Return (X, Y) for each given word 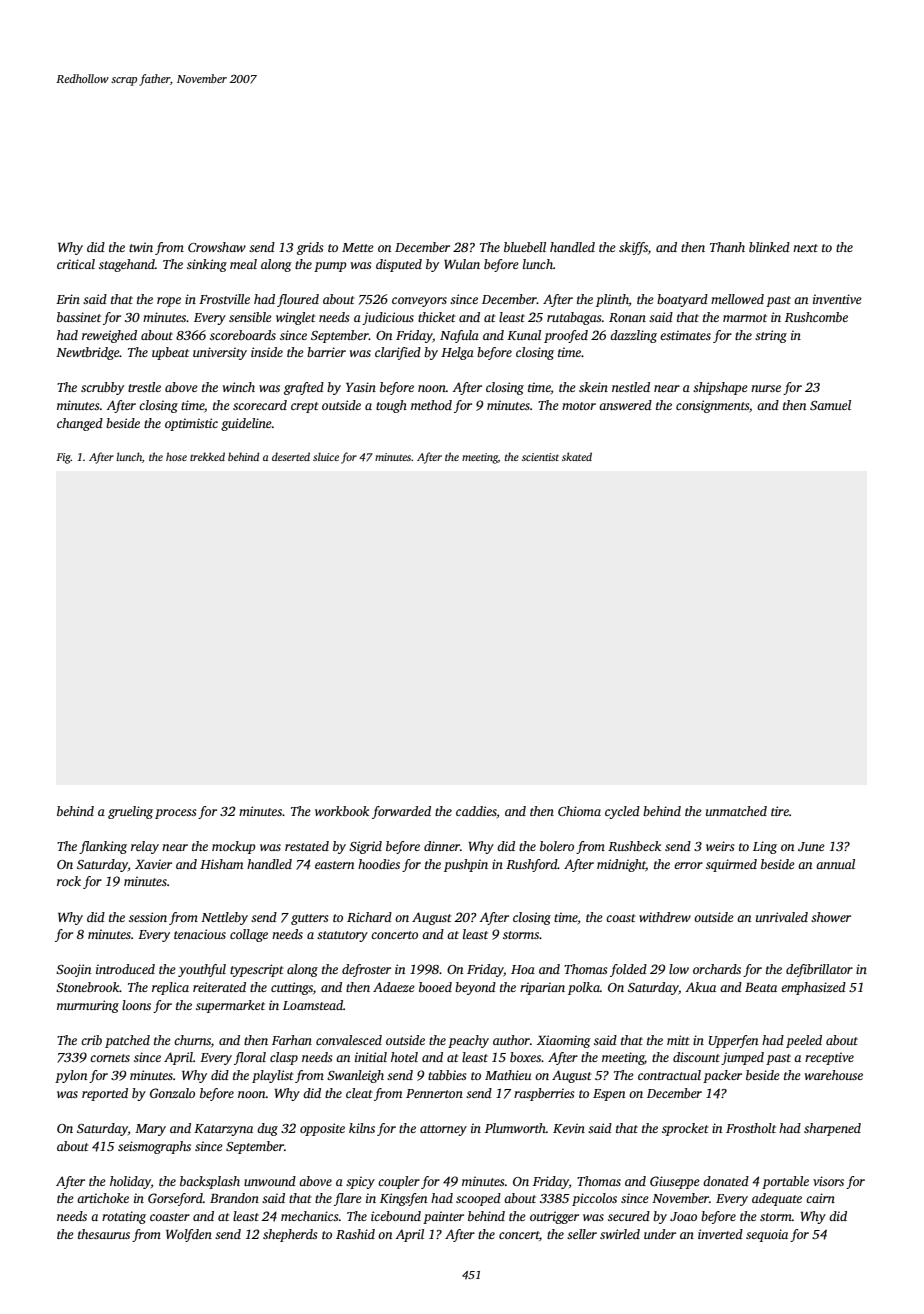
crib (91, 1040)
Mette (358, 247)
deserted (291, 456)
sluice (326, 456)
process (175, 814)
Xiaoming (564, 1041)
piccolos (594, 1199)
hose (176, 456)
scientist (540, 457)
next (805, 248)
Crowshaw (217, 247)
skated (577, 456)
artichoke (103, 1198)
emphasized (813, 988)
